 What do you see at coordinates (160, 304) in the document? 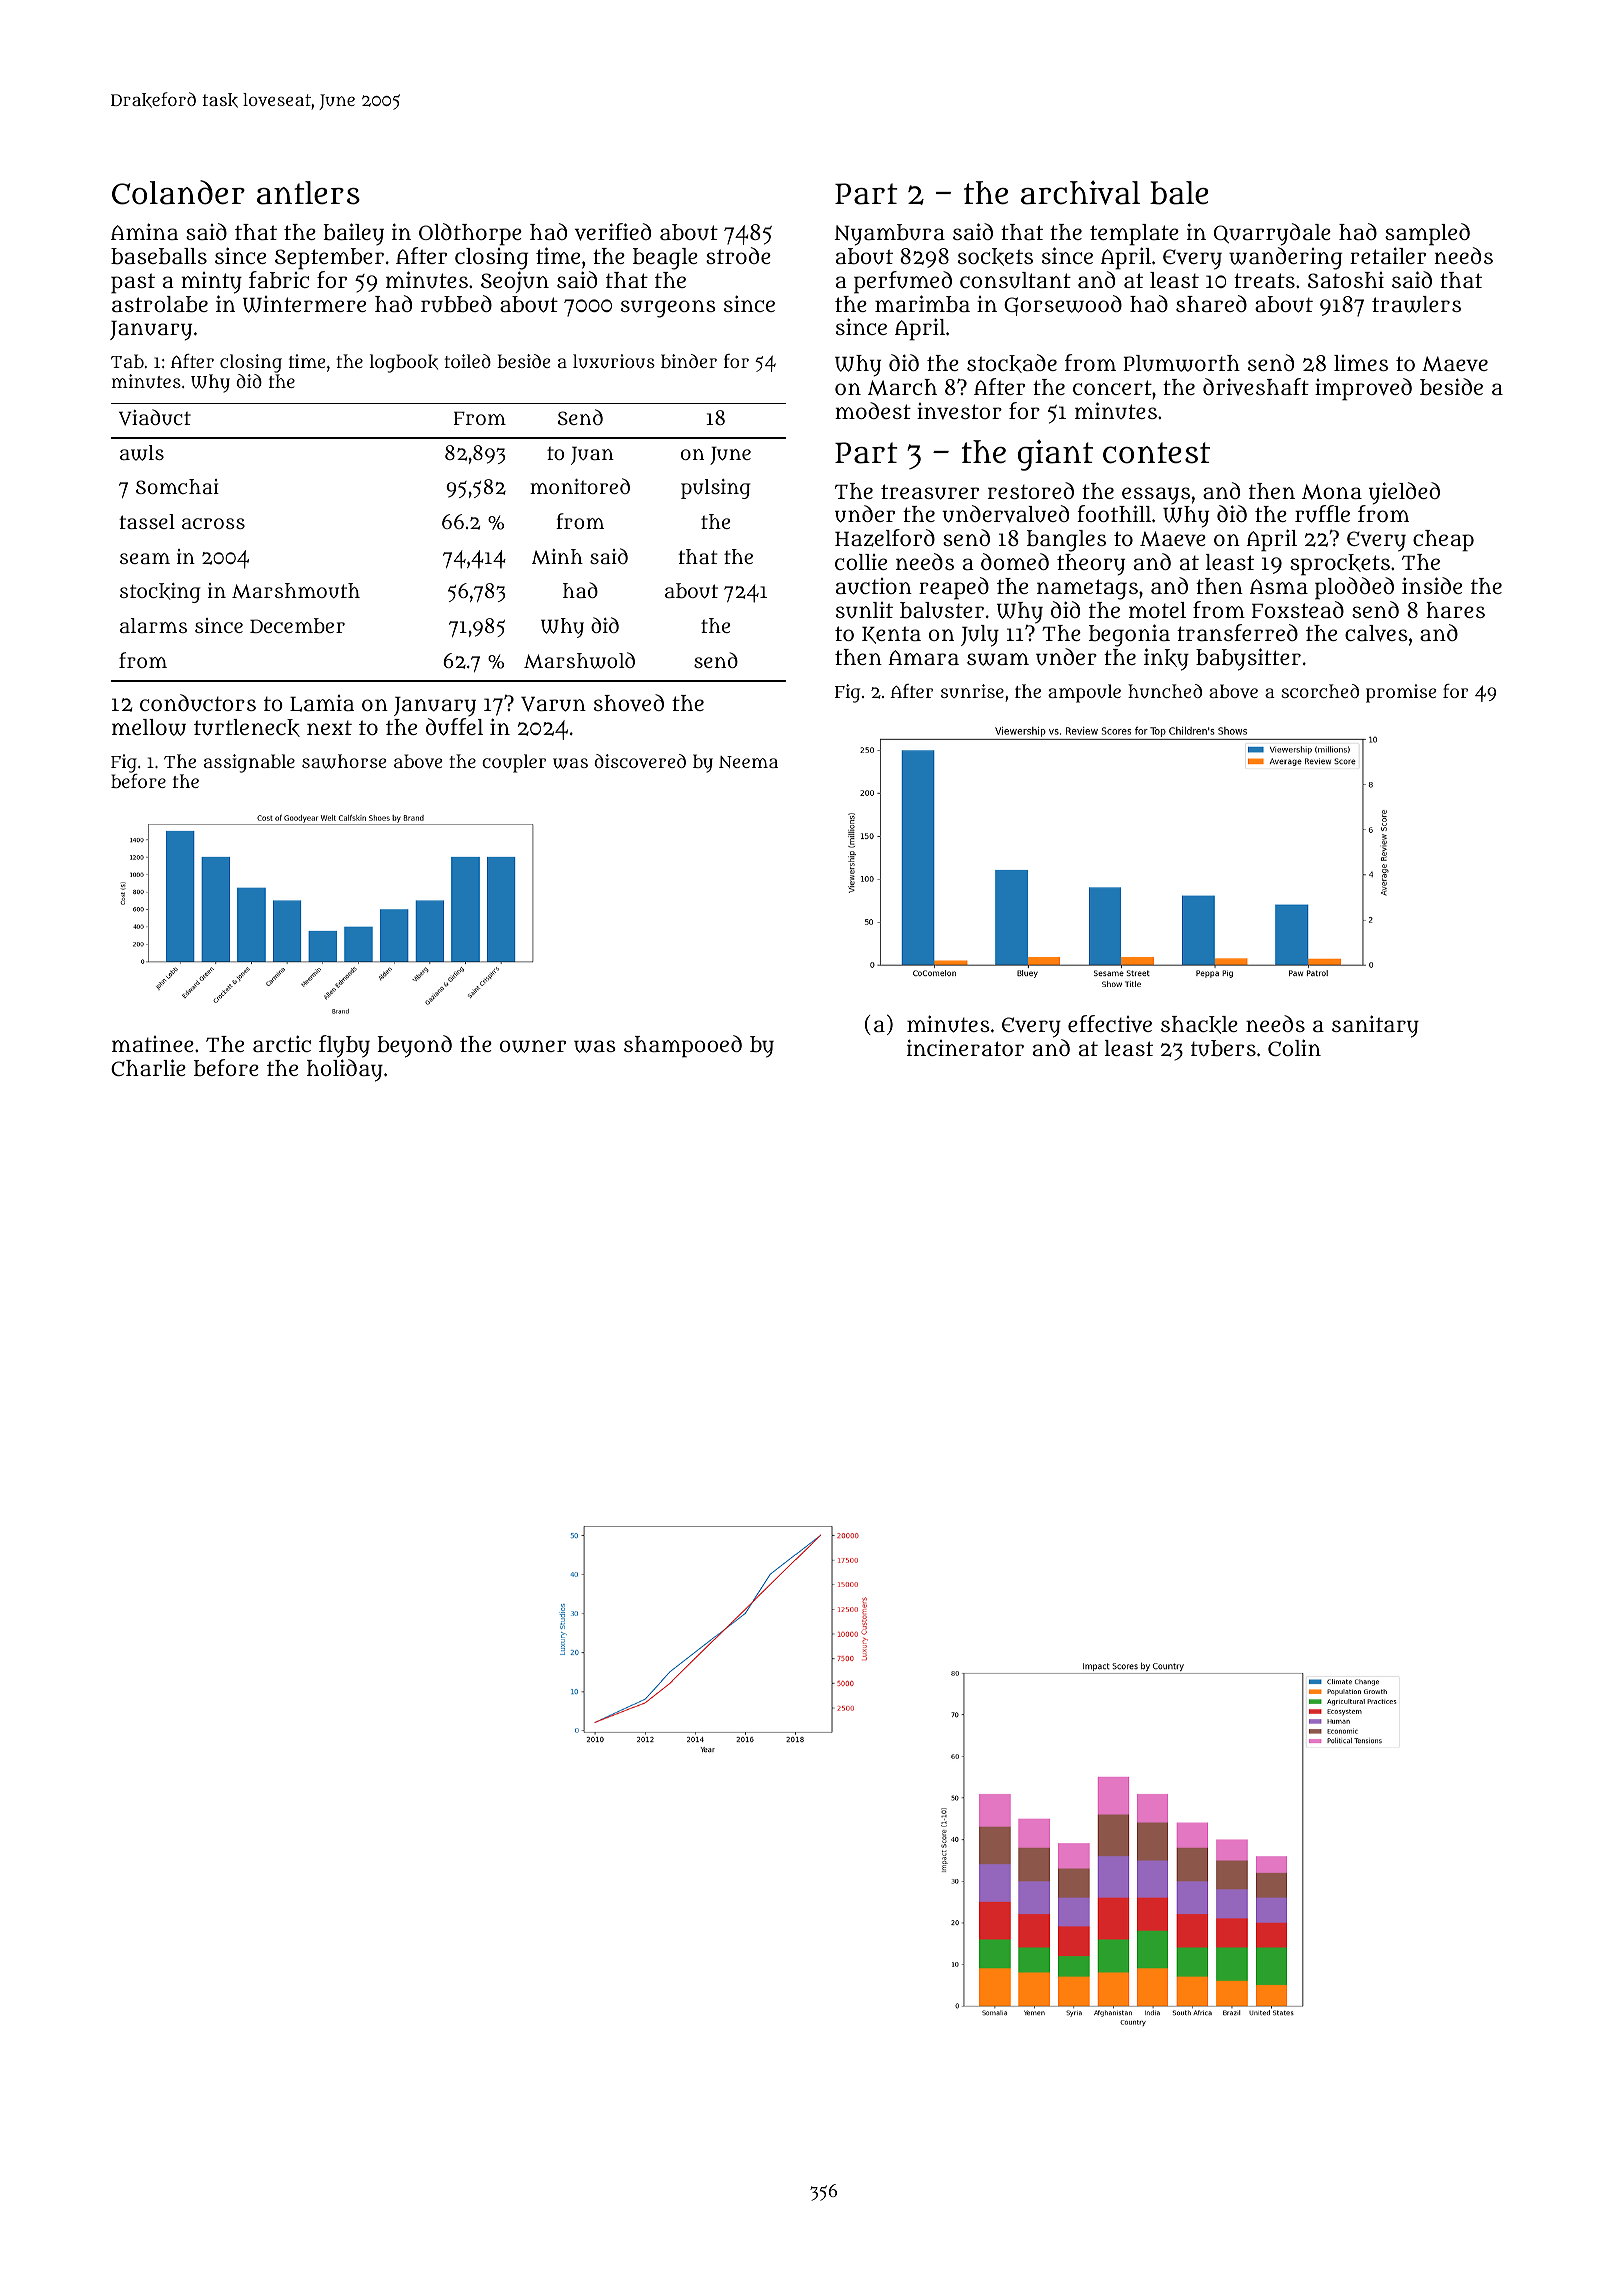
I see `astrolabe` at bounding box center [160, 304].
